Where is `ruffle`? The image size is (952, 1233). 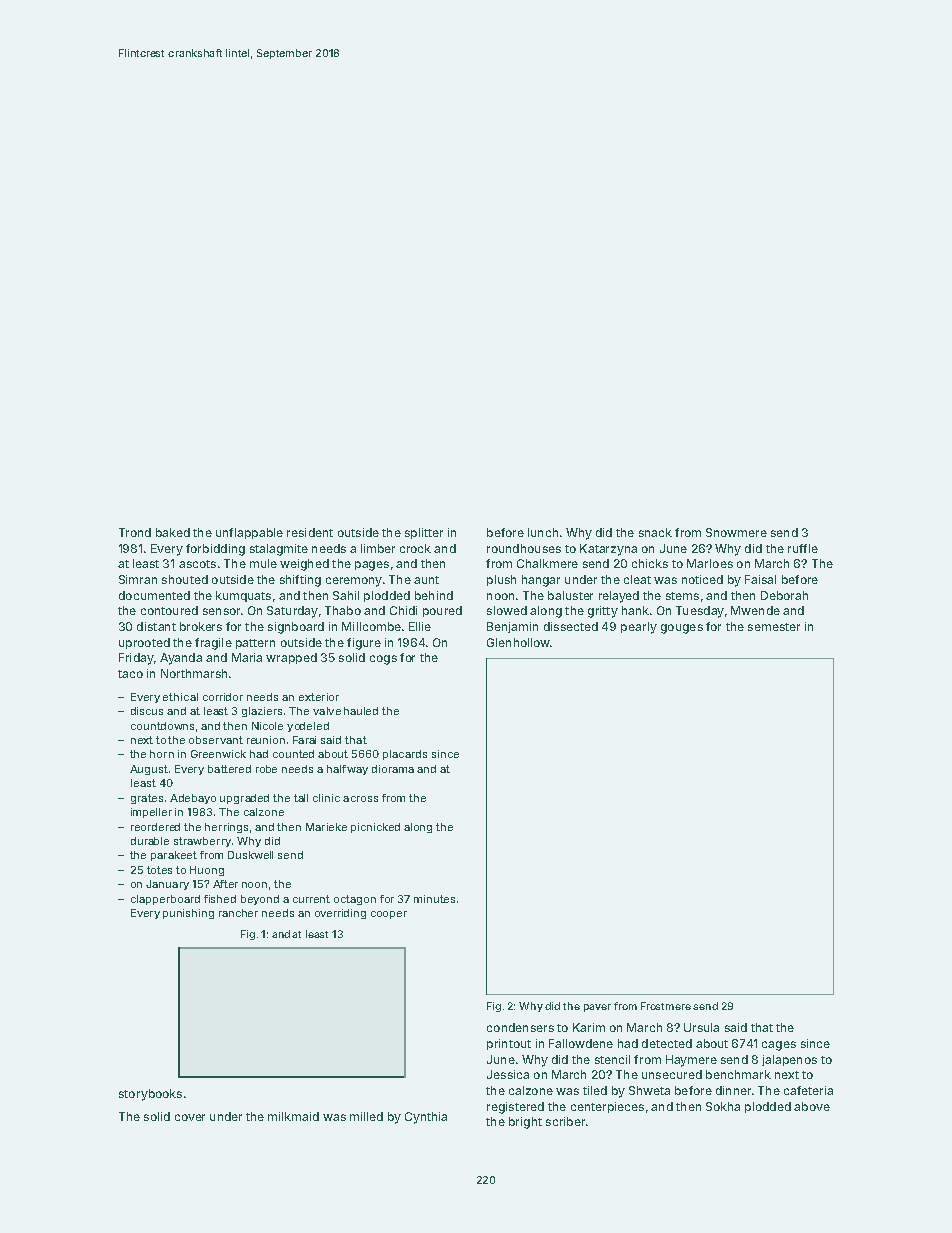 ruffle is located at coordinates (803, 548).
